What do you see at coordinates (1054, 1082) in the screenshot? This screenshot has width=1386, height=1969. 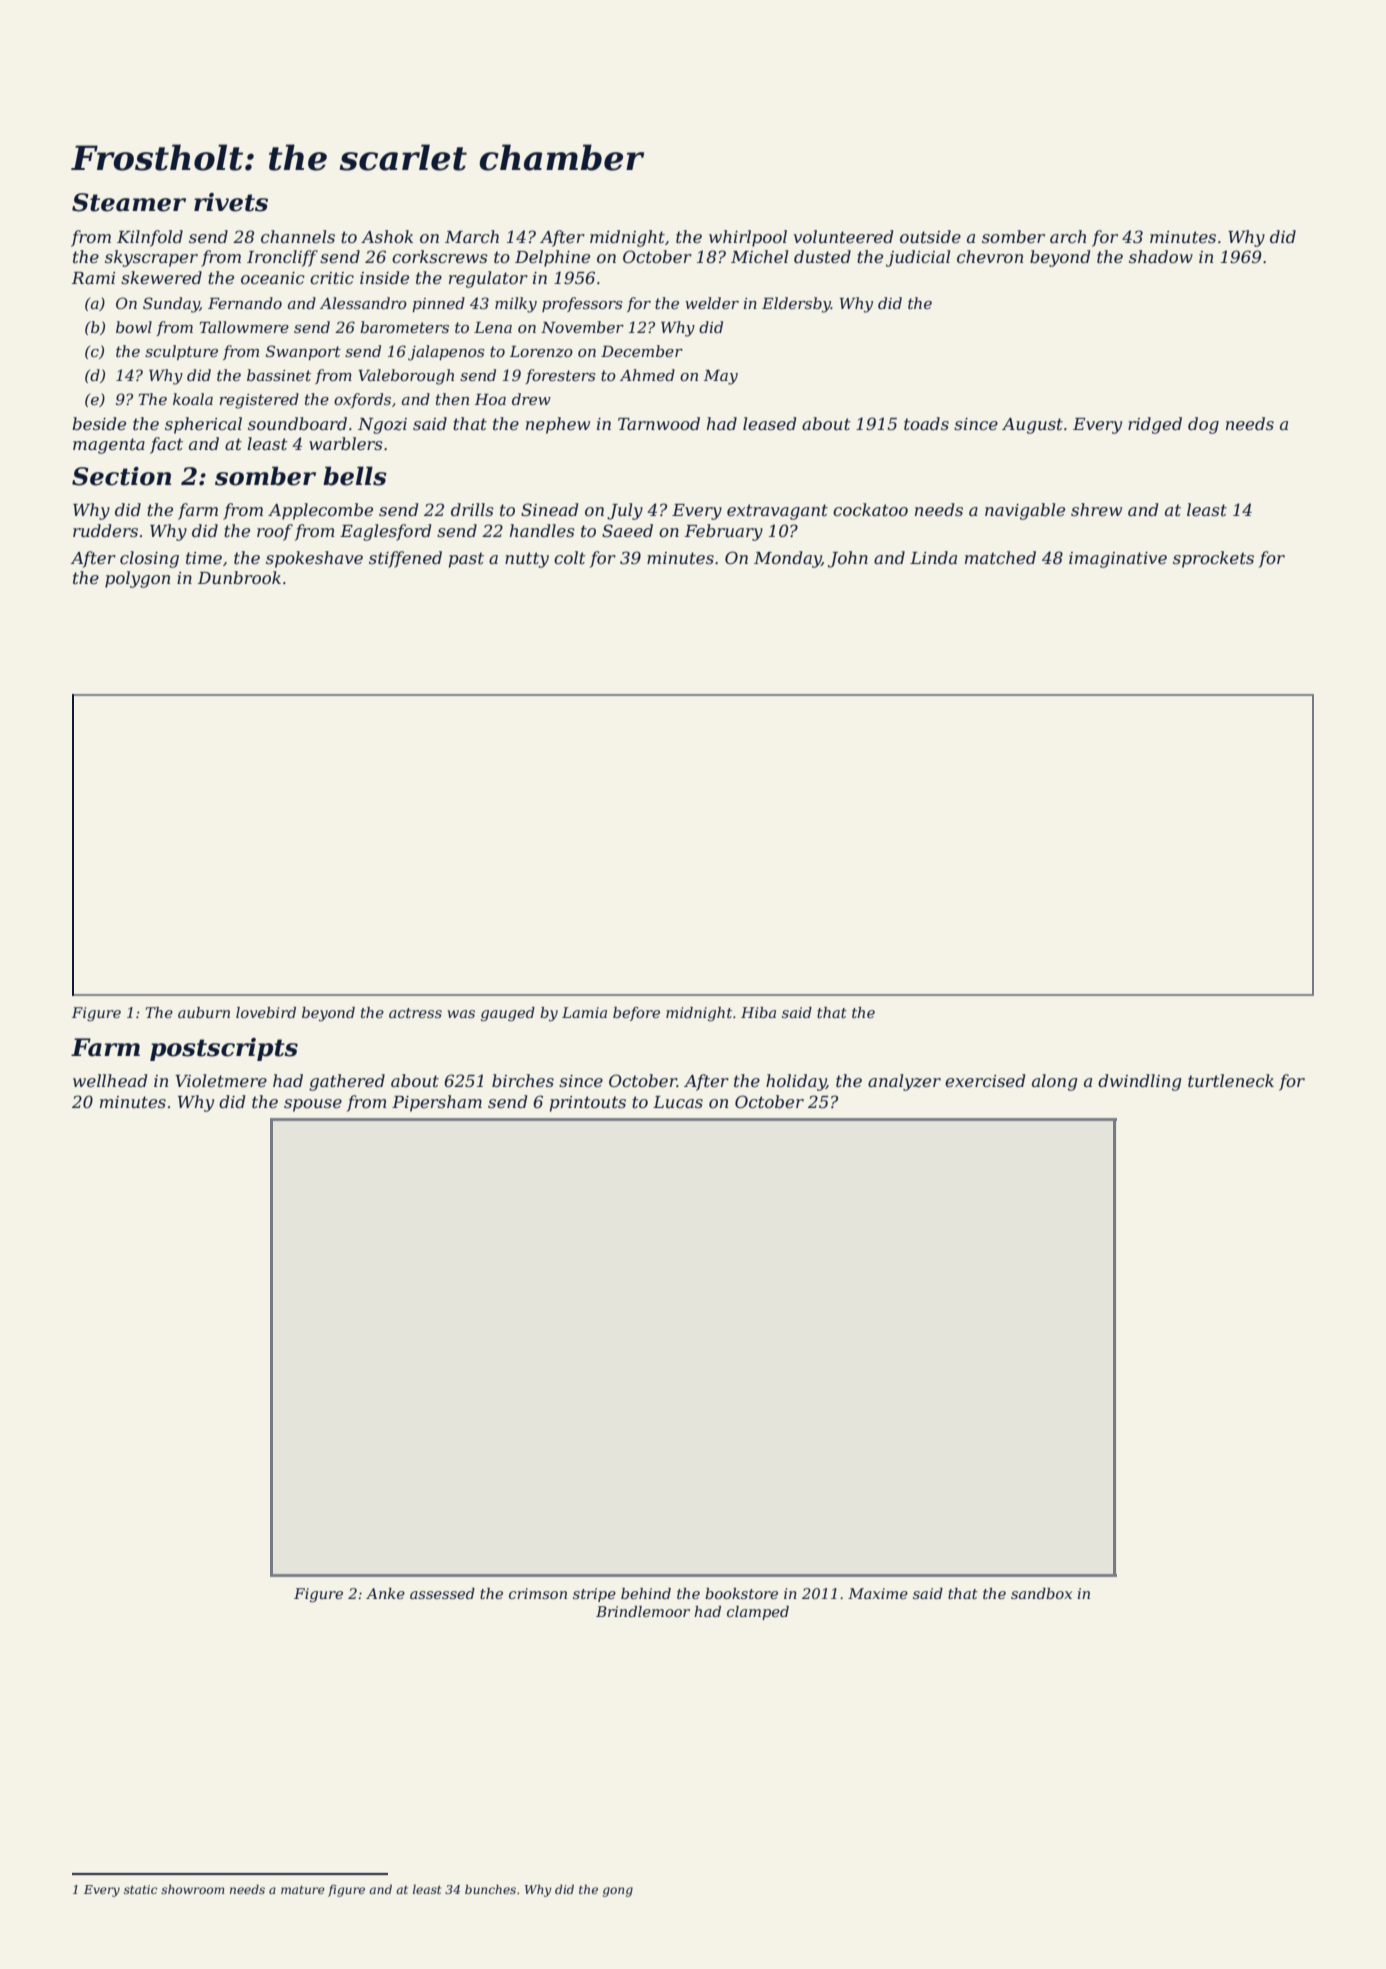 I see `along` at bounding box center [1054, 1082].
